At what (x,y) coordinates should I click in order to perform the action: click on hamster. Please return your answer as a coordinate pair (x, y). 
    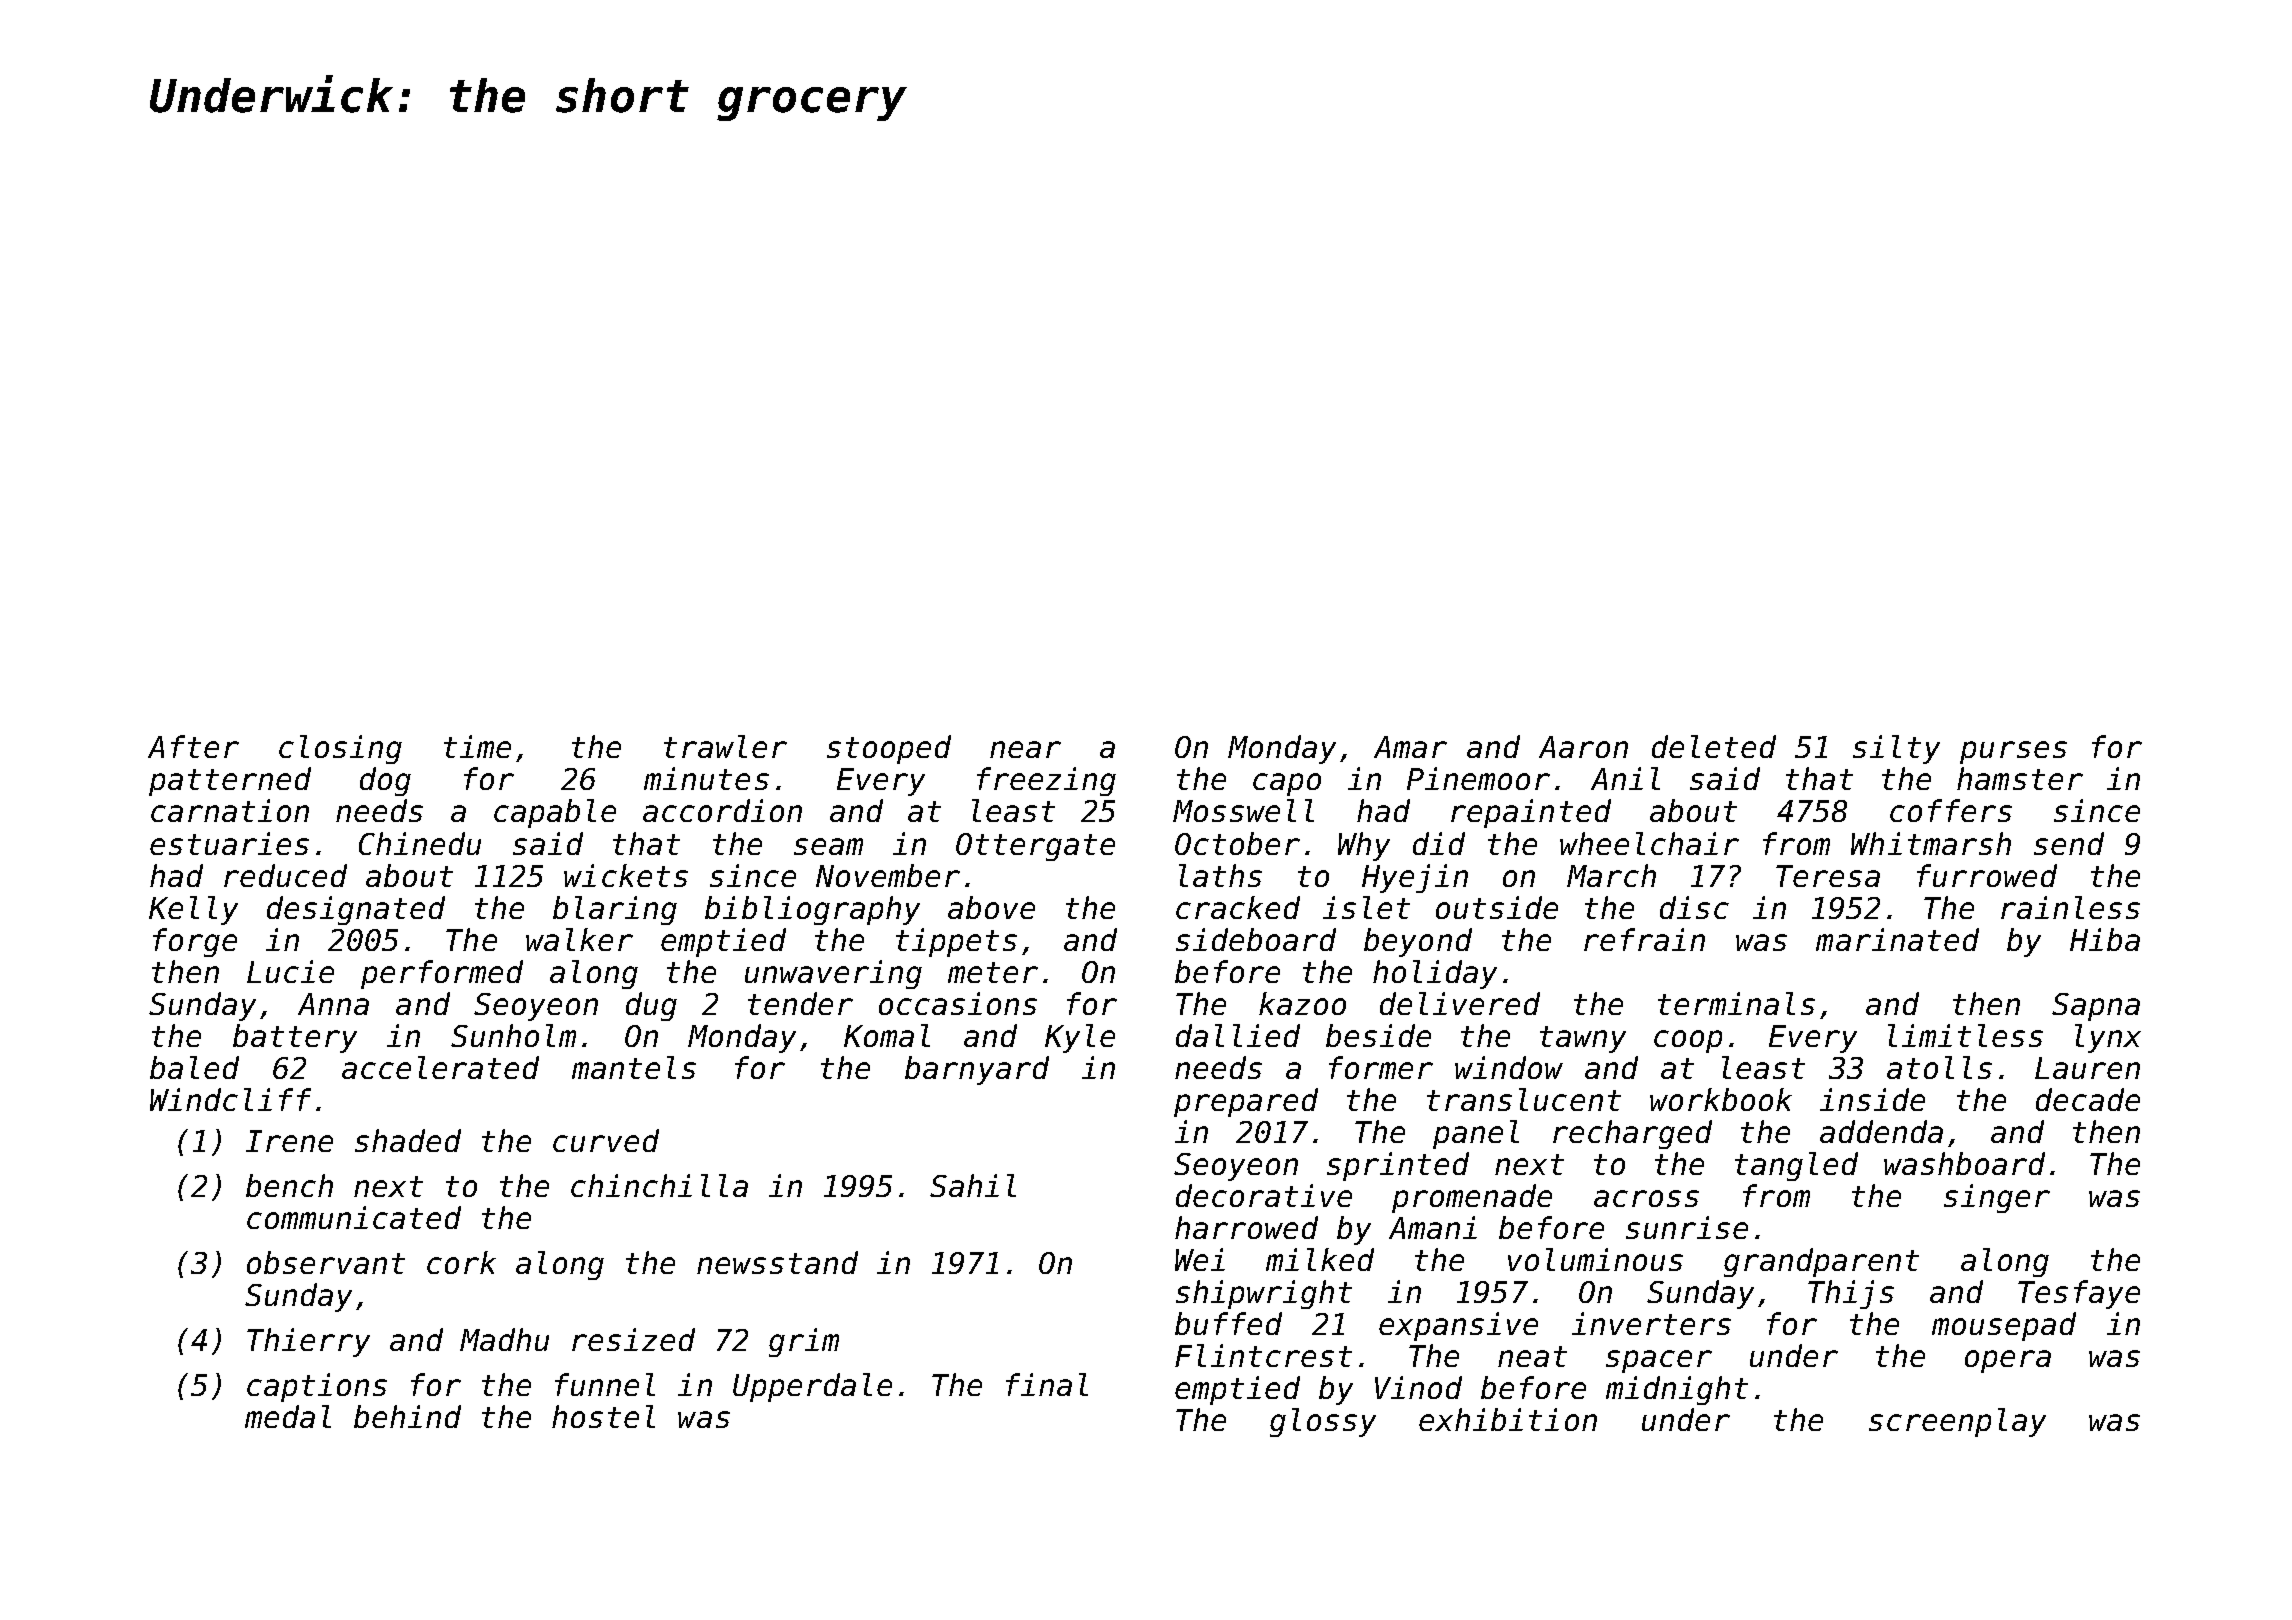
    Looking at the image, I should click on (2020, 778).
